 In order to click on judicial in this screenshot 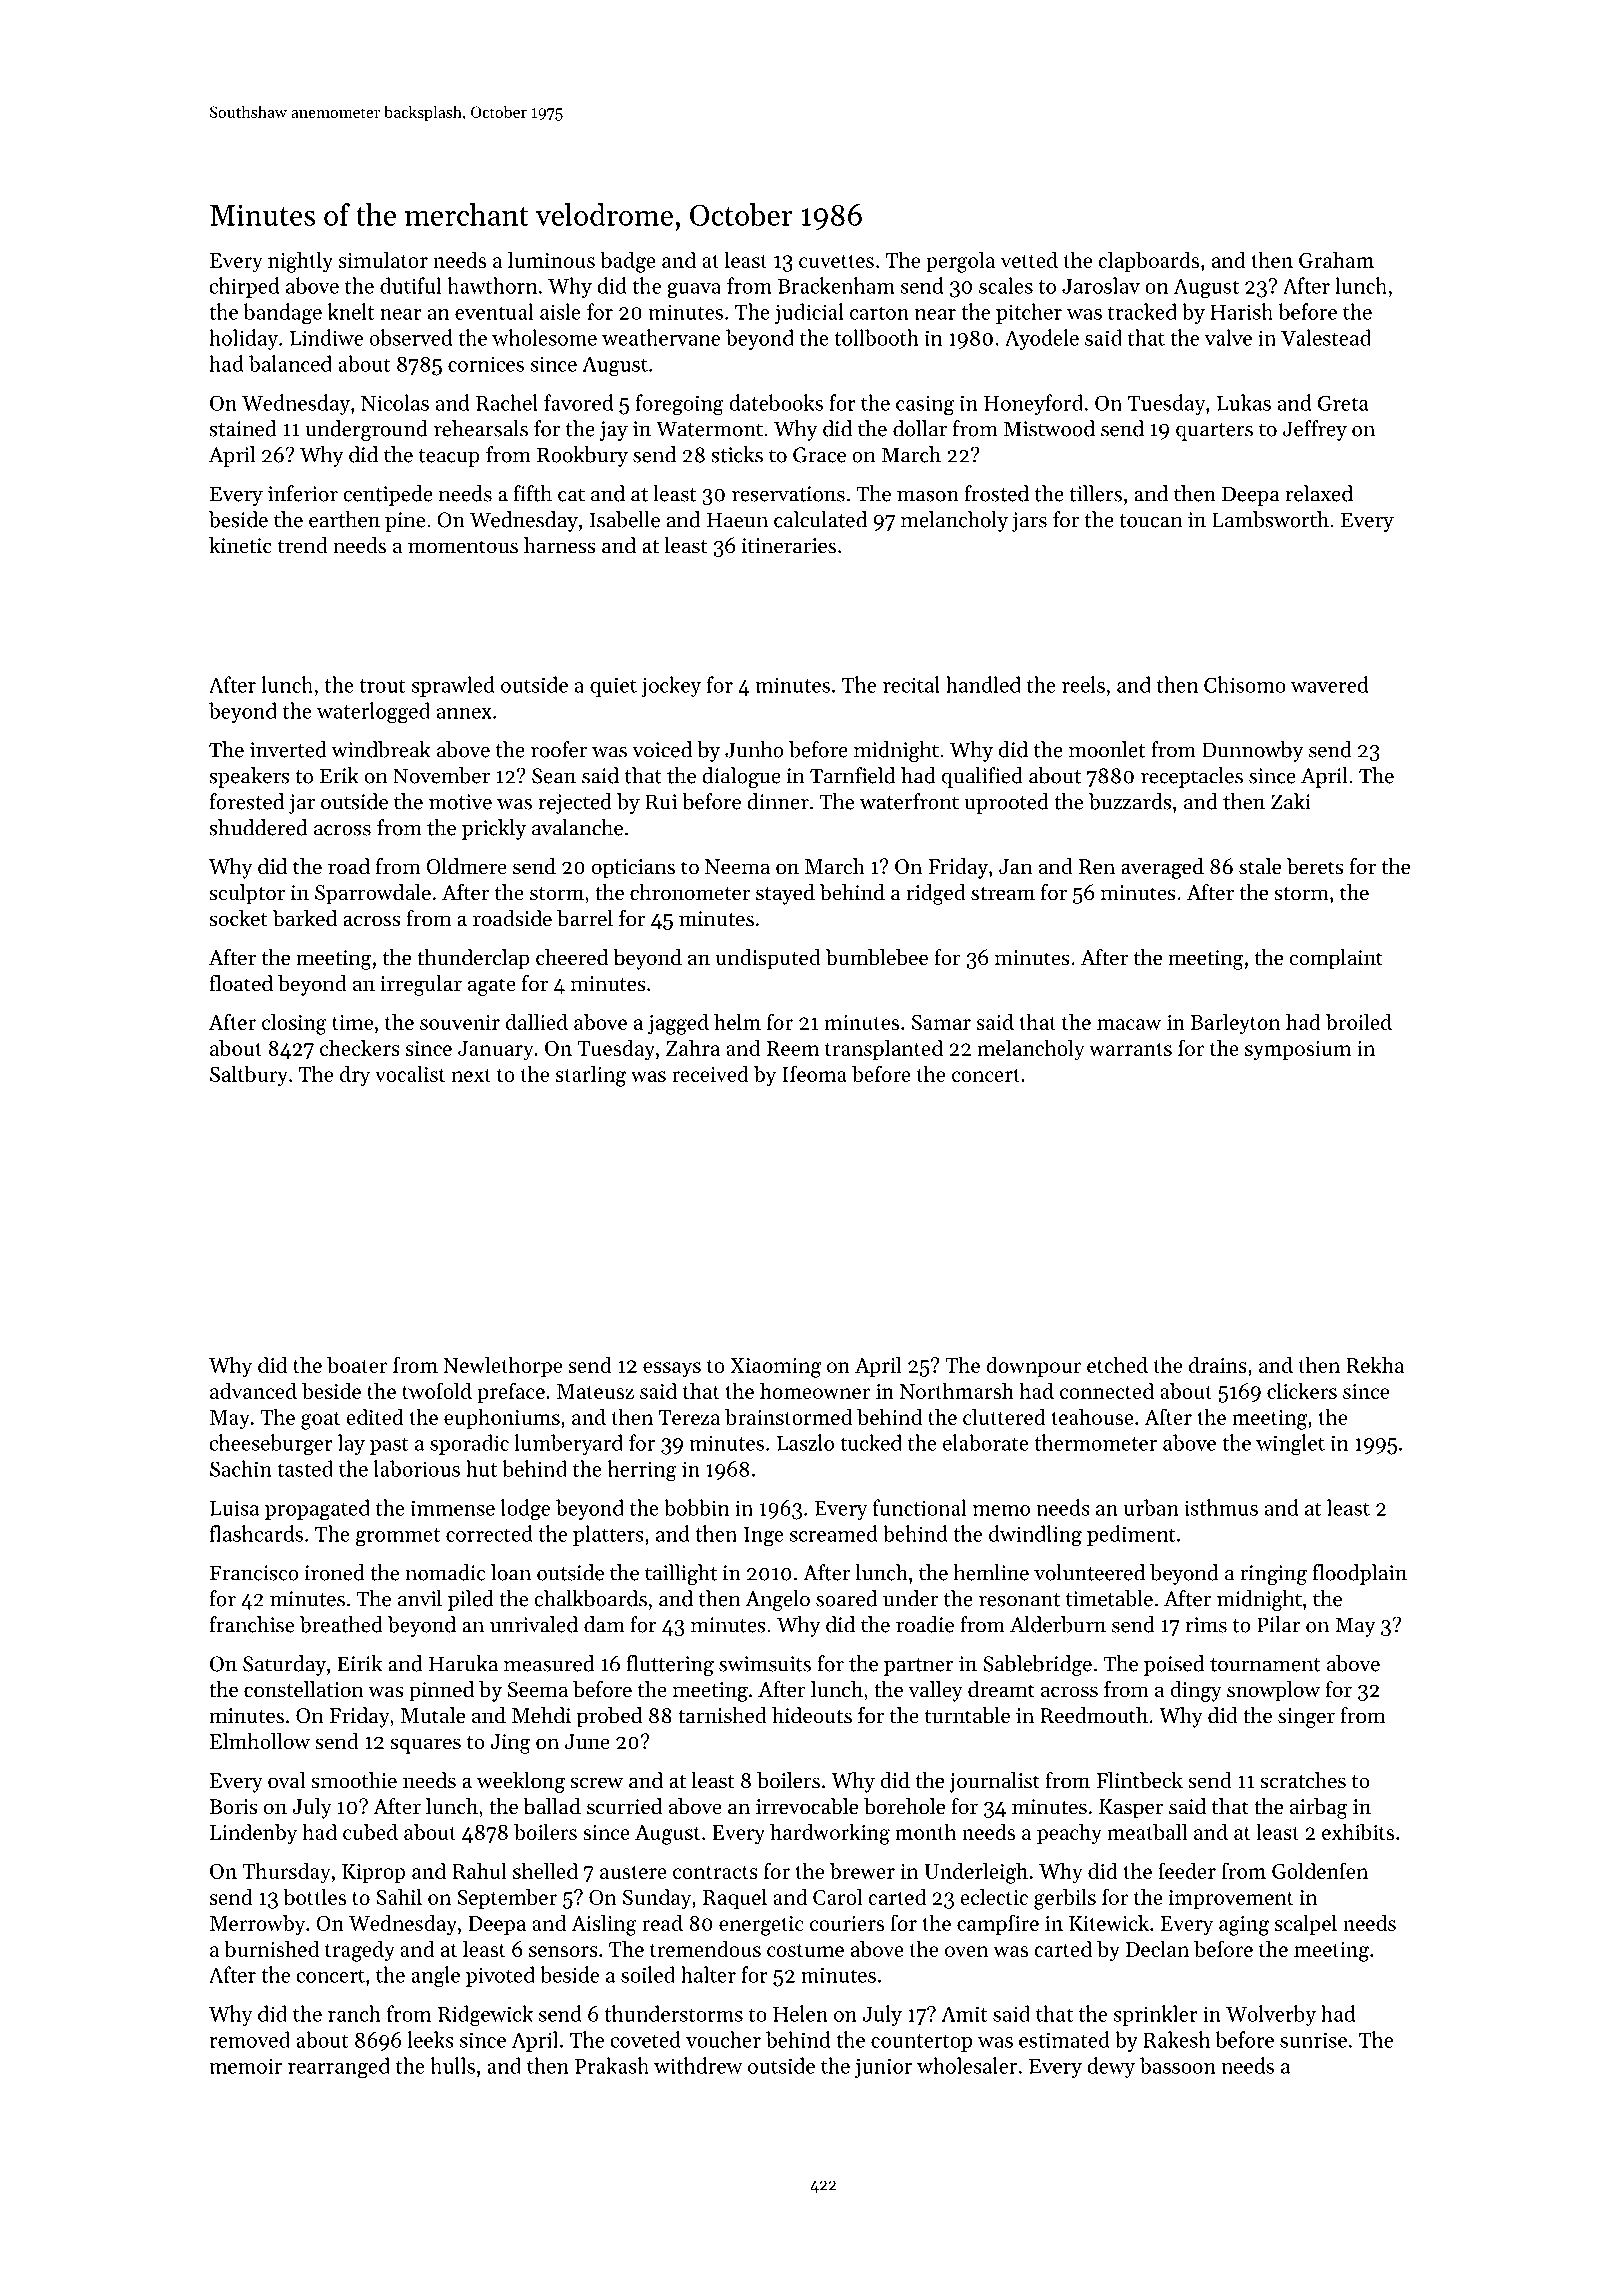, I will do `click(809, 313)`.
